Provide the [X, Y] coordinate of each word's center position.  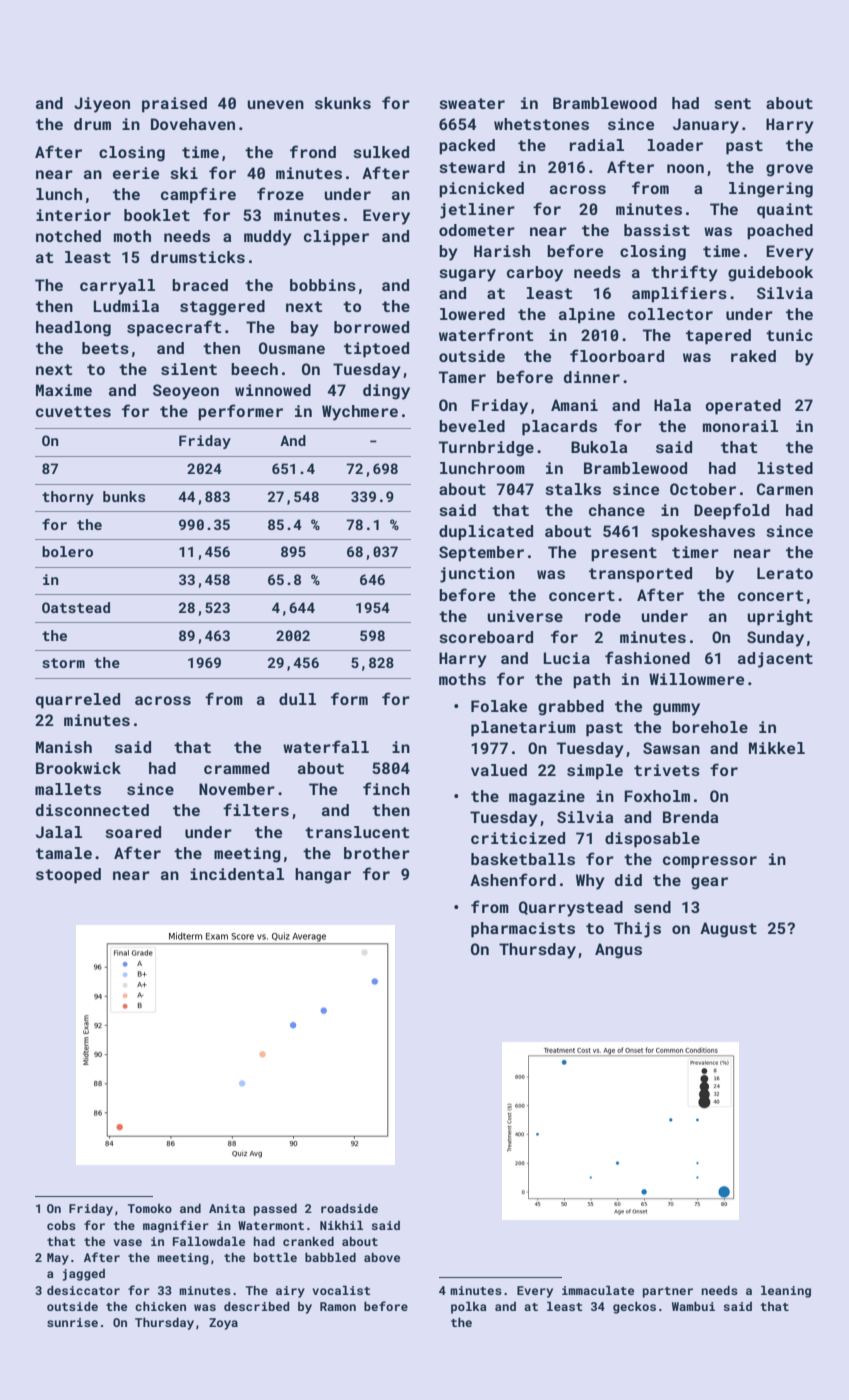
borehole [710, 727]
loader [675, 145]
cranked [308, 1241]
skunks [343, 103]
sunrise [72, 1322]
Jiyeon [102, 105]
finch [386, 788]
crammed [236, 768]
